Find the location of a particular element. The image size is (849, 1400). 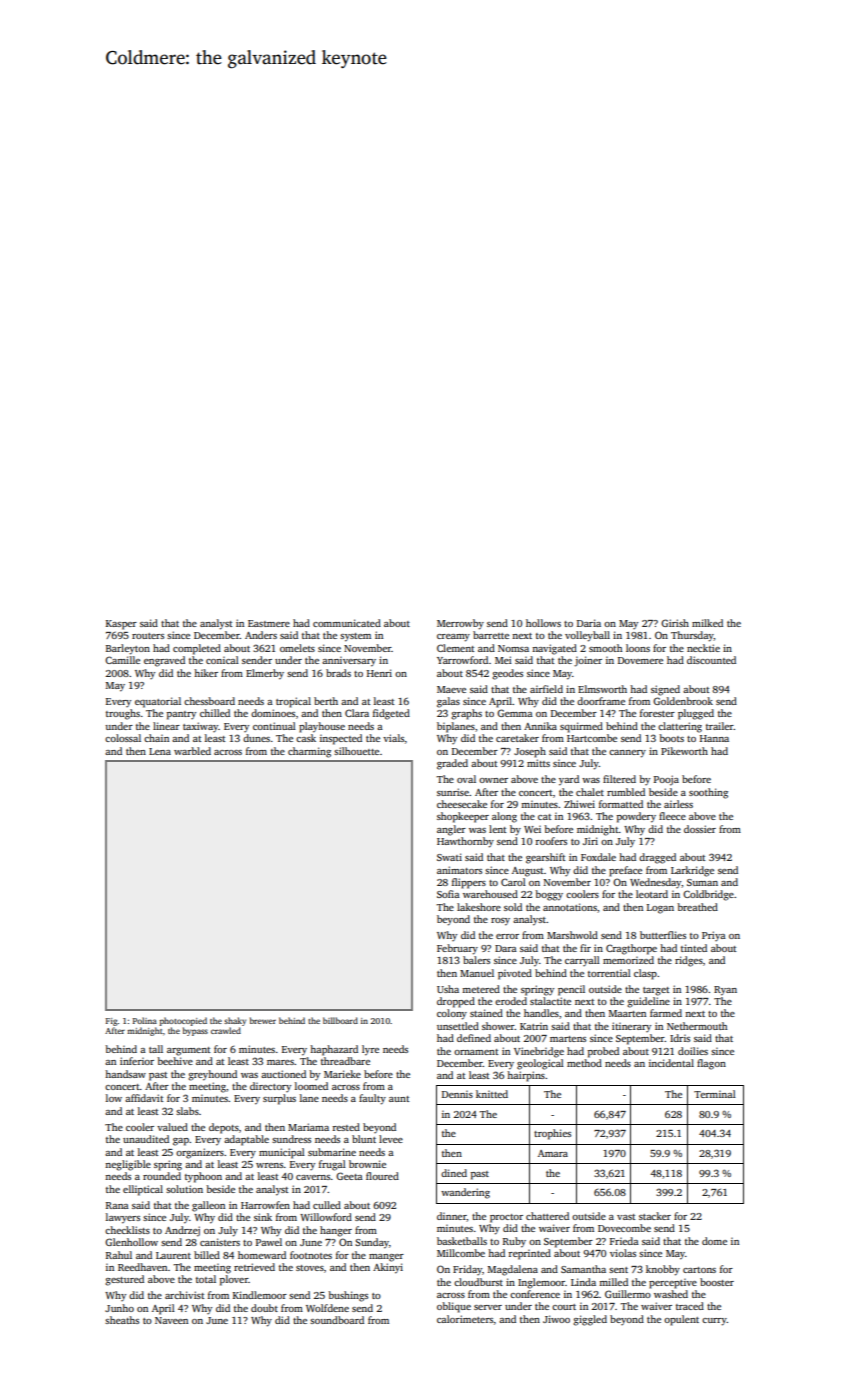

Naveen is located at coordinates (171, 1320).
